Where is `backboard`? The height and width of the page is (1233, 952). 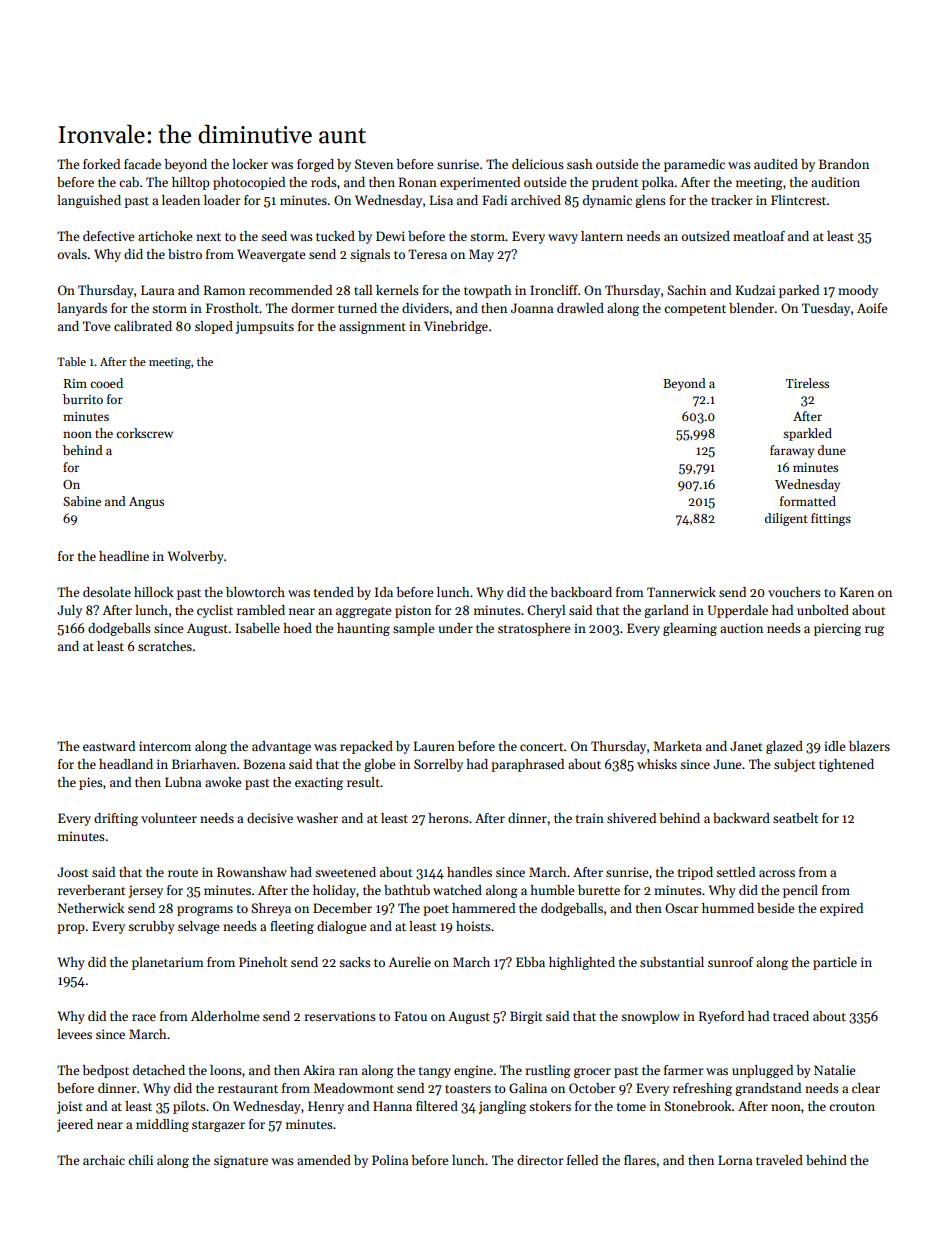 backboard is located at coordinates (581, 592).
